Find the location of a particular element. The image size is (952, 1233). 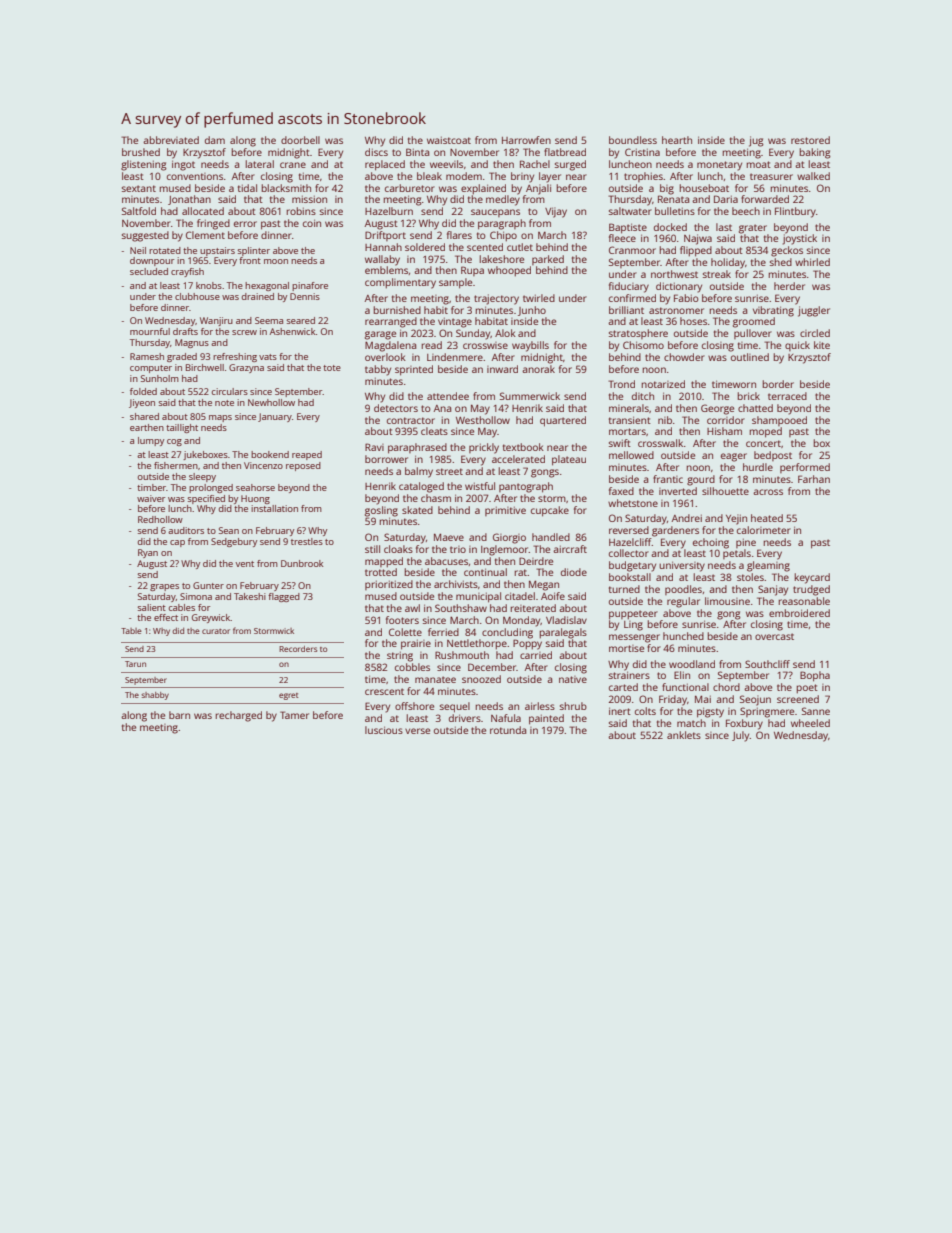

abbreviated is located at coordinates (171, 140).
